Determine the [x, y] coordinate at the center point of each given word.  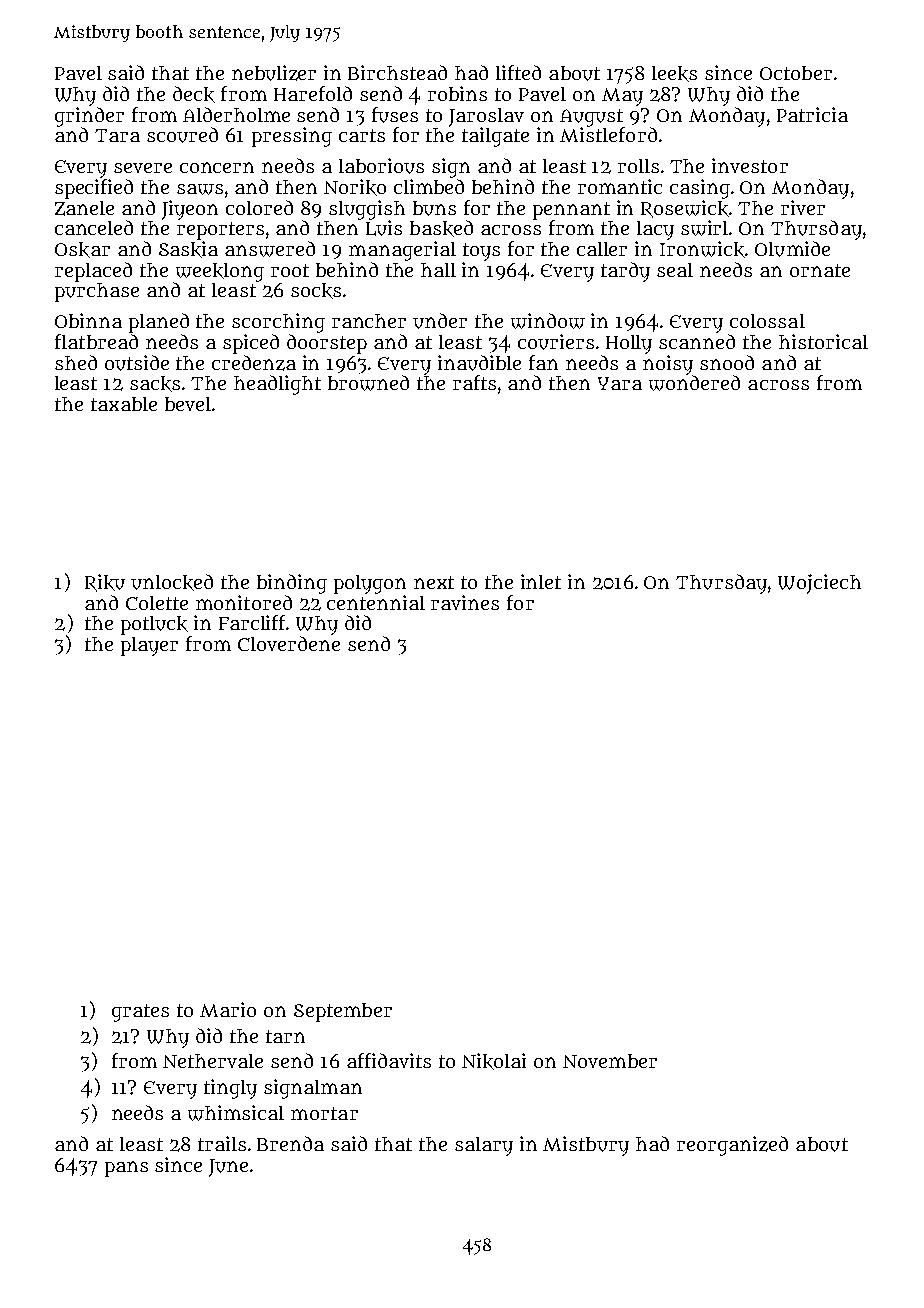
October [796, 73]
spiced [251, 344]
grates [140, 1013]
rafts [474, 382]
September [343, 1012]
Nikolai [494, 1061]
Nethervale [213, 1061]
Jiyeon [190, 210]
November [610, 1061]
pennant [571, 211]
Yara [620, 383]
